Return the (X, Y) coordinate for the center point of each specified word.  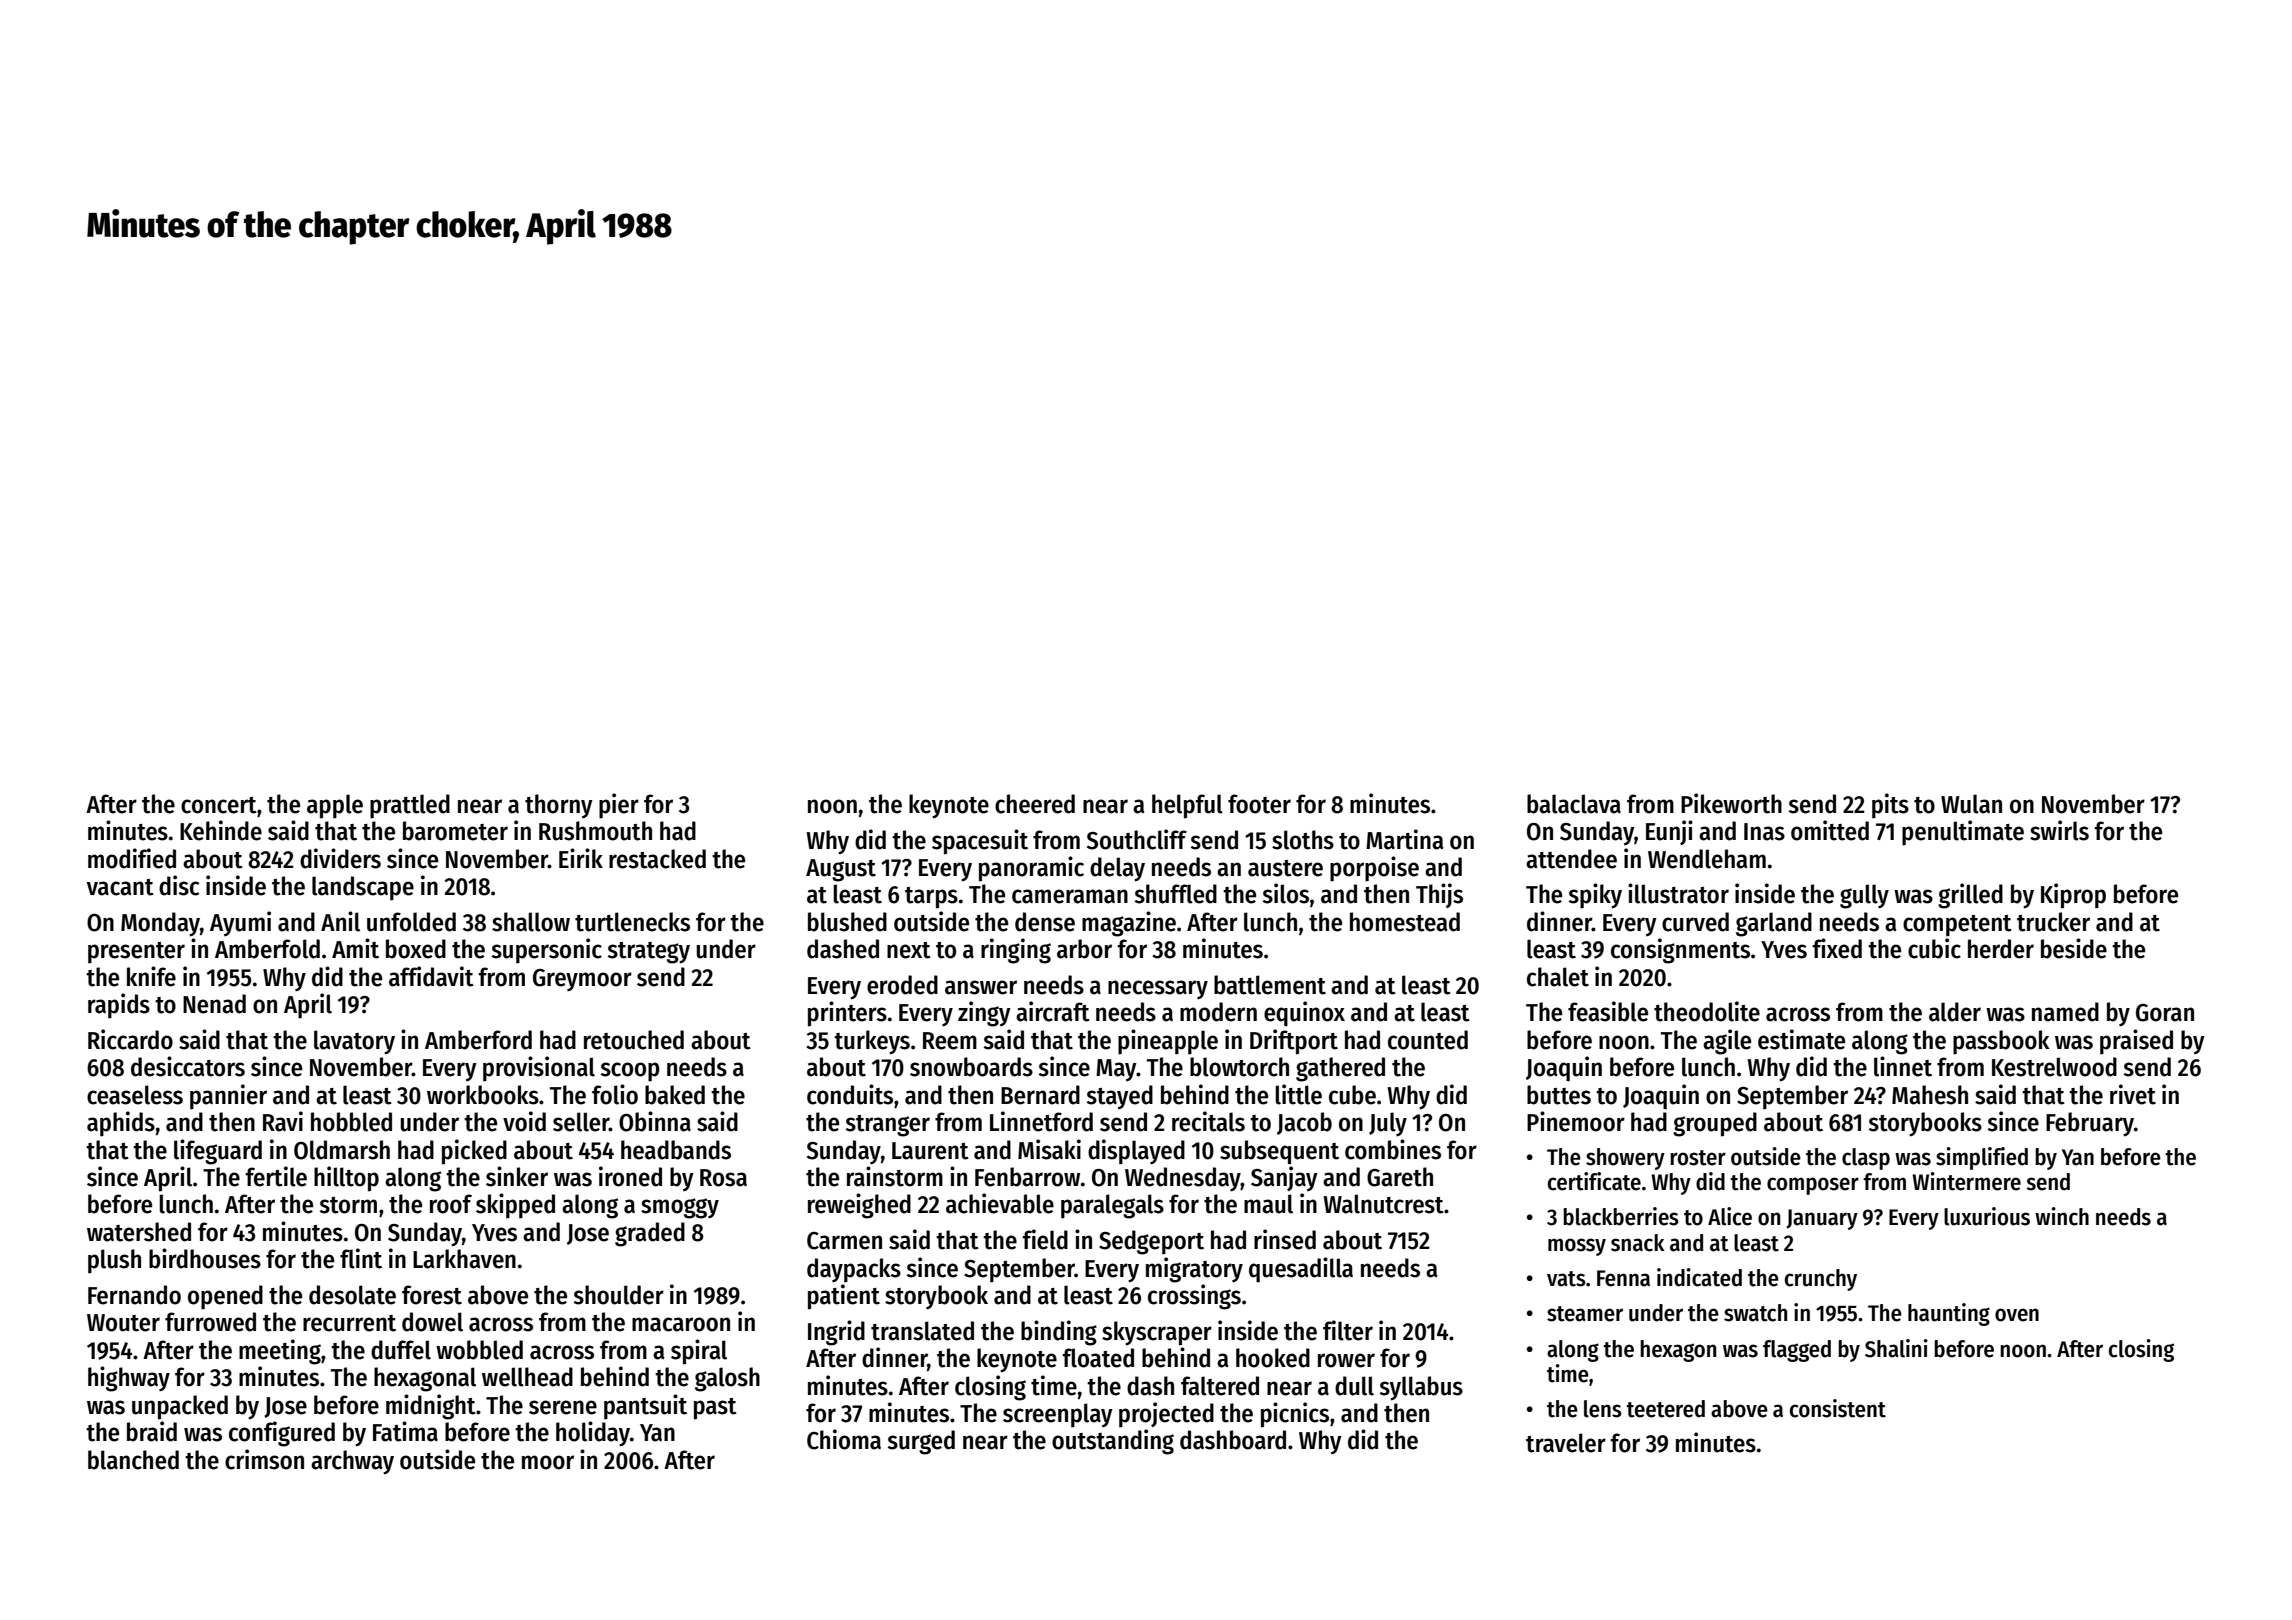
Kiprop (2073, 896)
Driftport (1294, 1042)
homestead (1405, 922)
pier (619, 806)
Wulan (1971, 804)
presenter (136, 953)
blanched (133, 1460)
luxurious (1987, 1216)
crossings (1194, 1297)
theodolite (1707, 1011)
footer (1259, 804)
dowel (432, 1322)
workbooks (483, 1095)
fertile (276, 1176)
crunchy (1821, 1280)
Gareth (1400, 1177)
